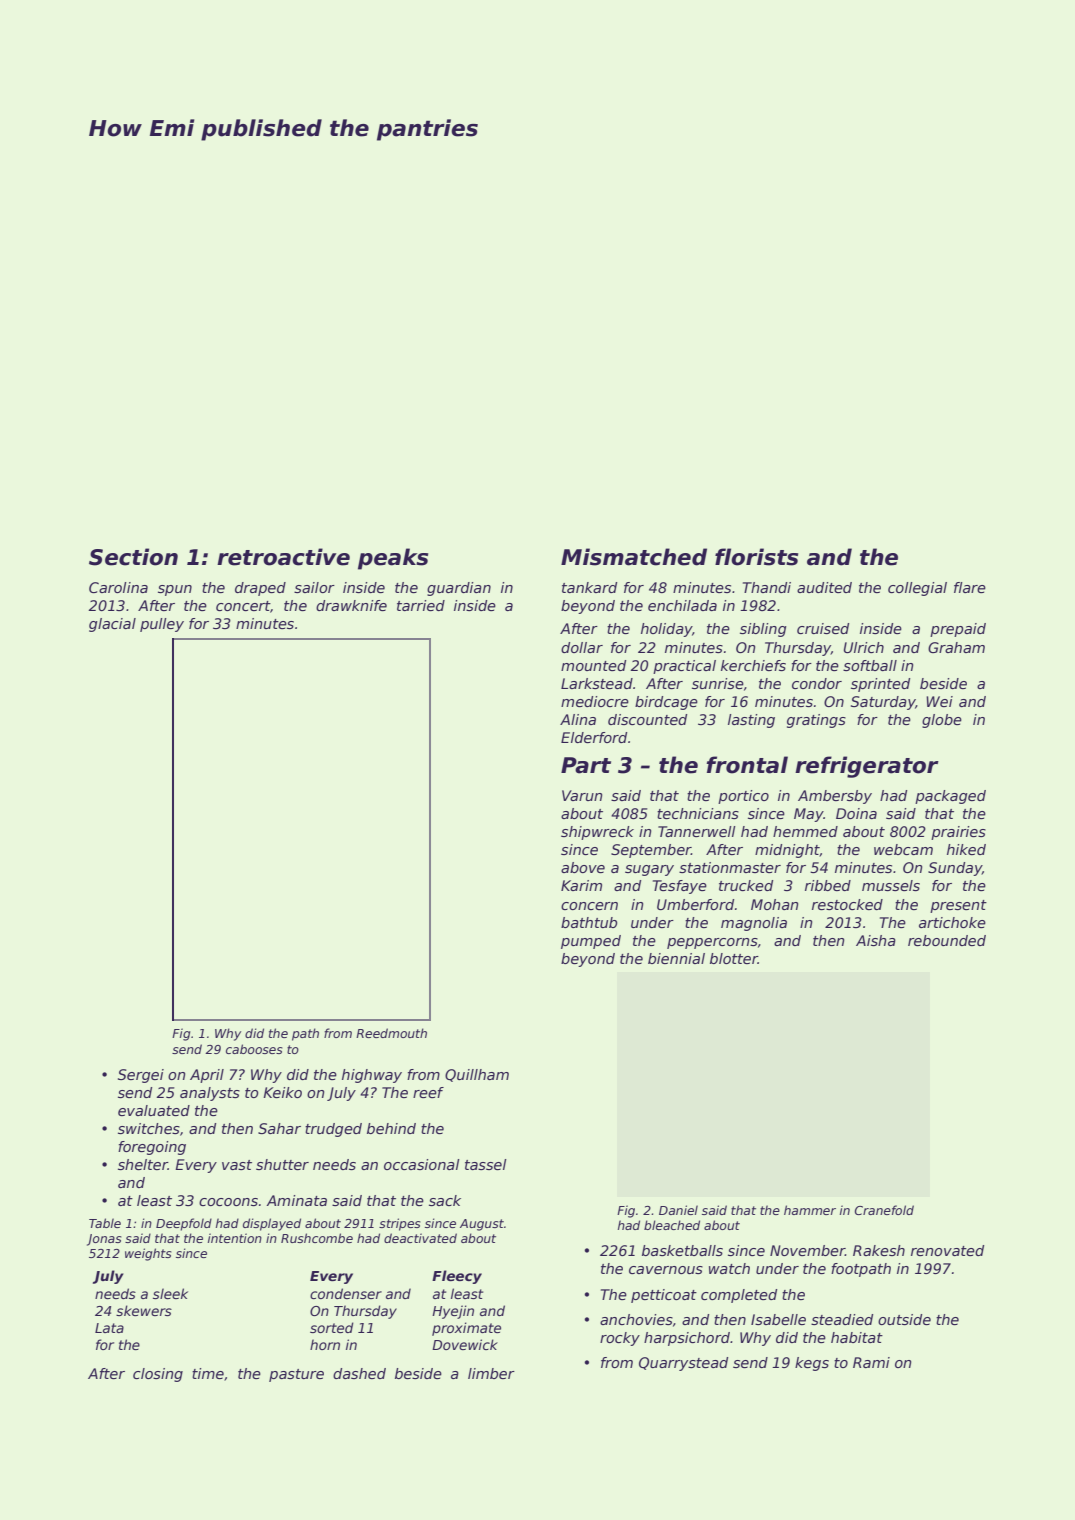 This screenshot has height=1520, width=1075. I want to click on blotter, so click(734, 958).
